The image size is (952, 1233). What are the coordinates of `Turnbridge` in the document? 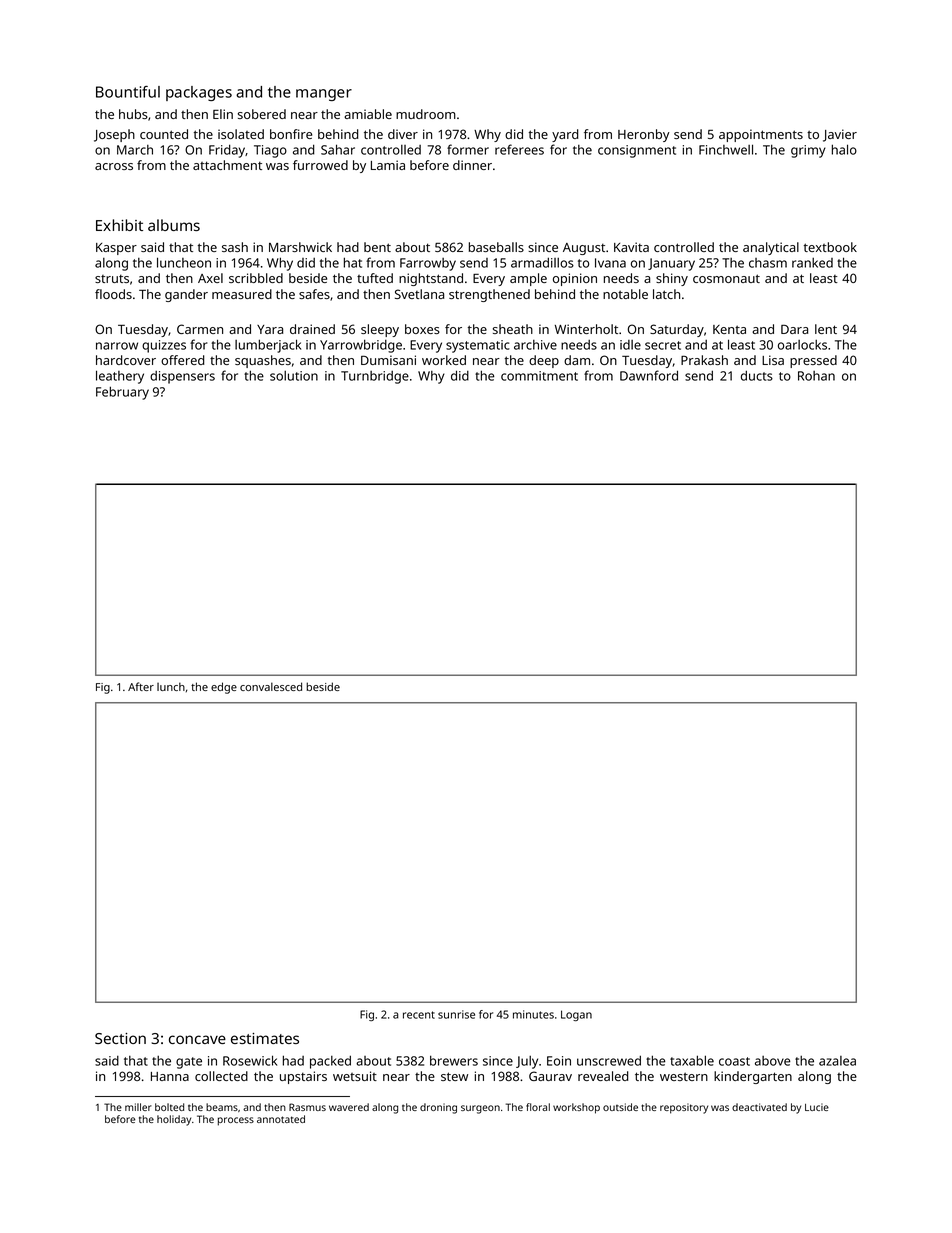 It's located at (375, 377).
